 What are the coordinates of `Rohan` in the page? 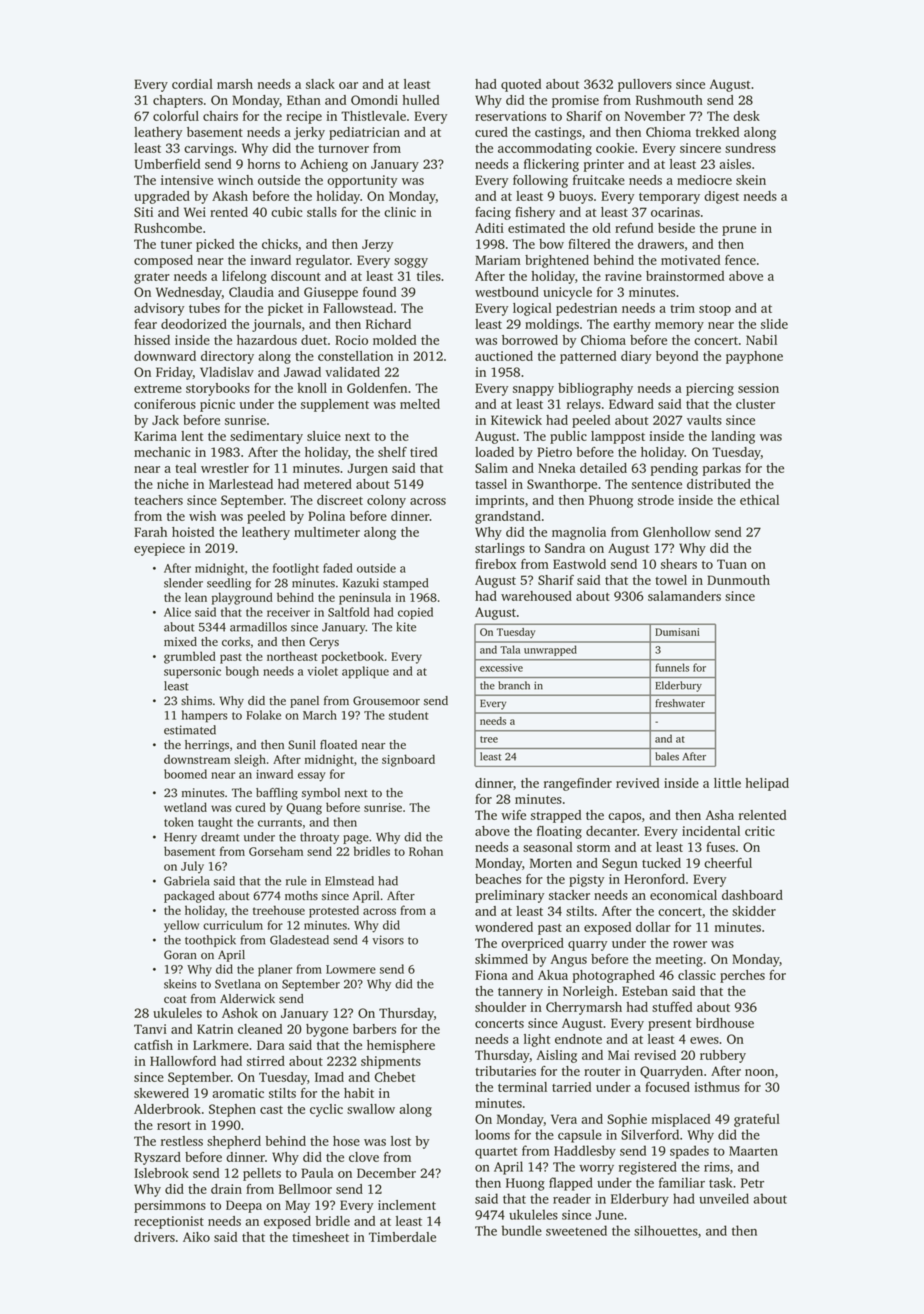 It's located at (426, 851).
